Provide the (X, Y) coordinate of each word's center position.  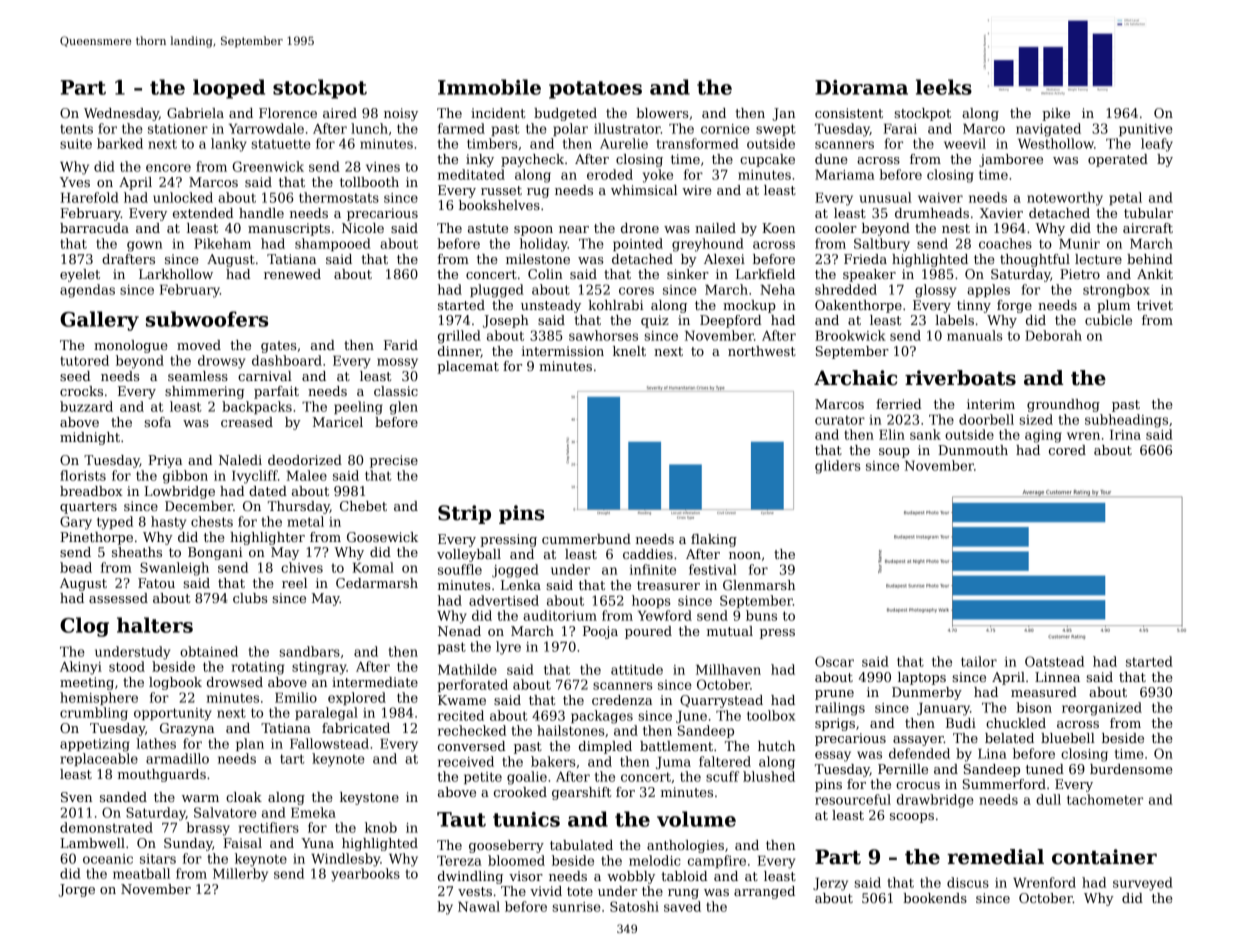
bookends (935, 898)
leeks (944, 87)
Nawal (479, 906)
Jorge (76, 890)
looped (229, 89)
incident (498, 113)
